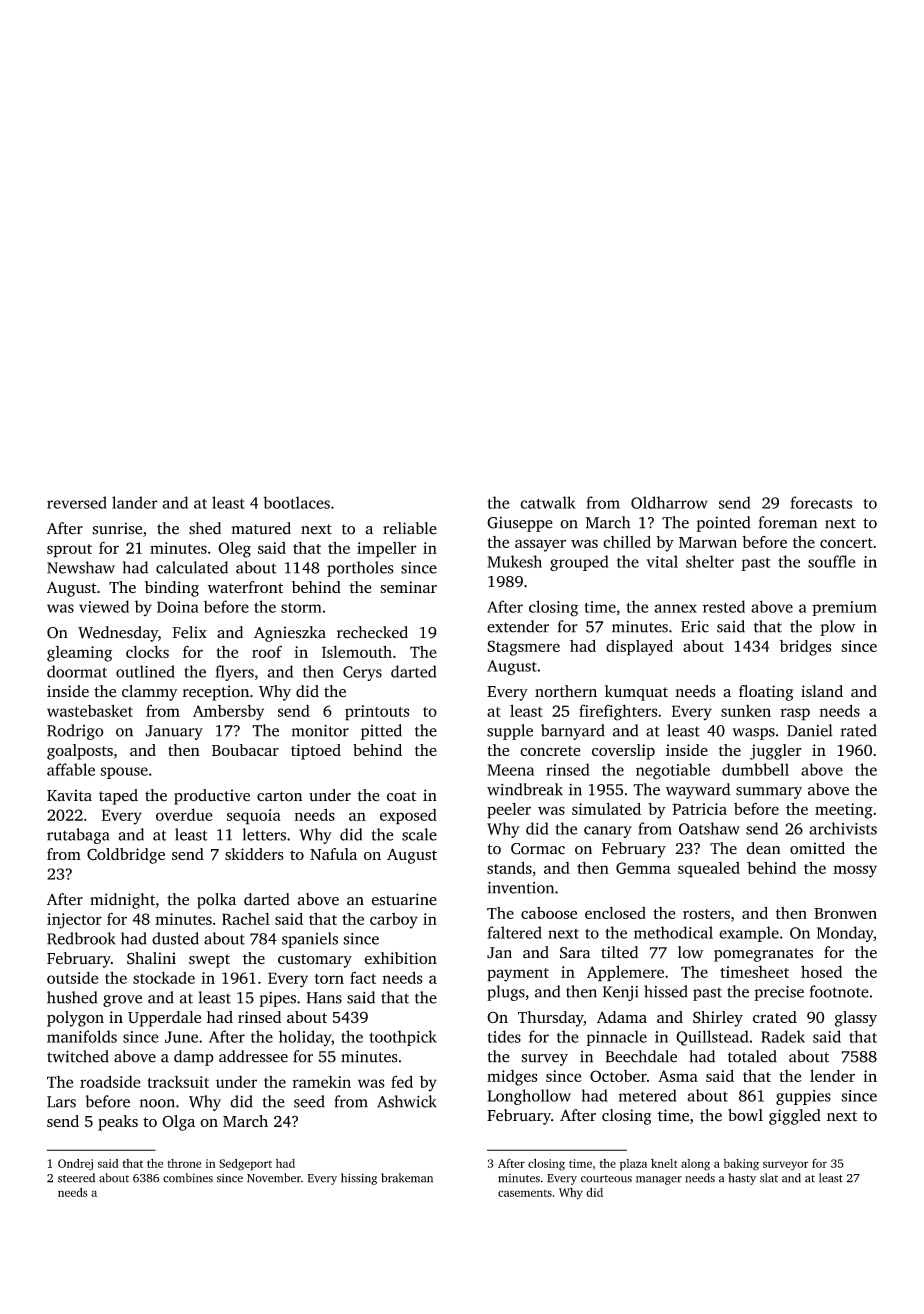 The image size is (924, 1314). What do you see at coordinates (709, 870) in the page?
I see `squealed` at bounding box center [709, 870].
